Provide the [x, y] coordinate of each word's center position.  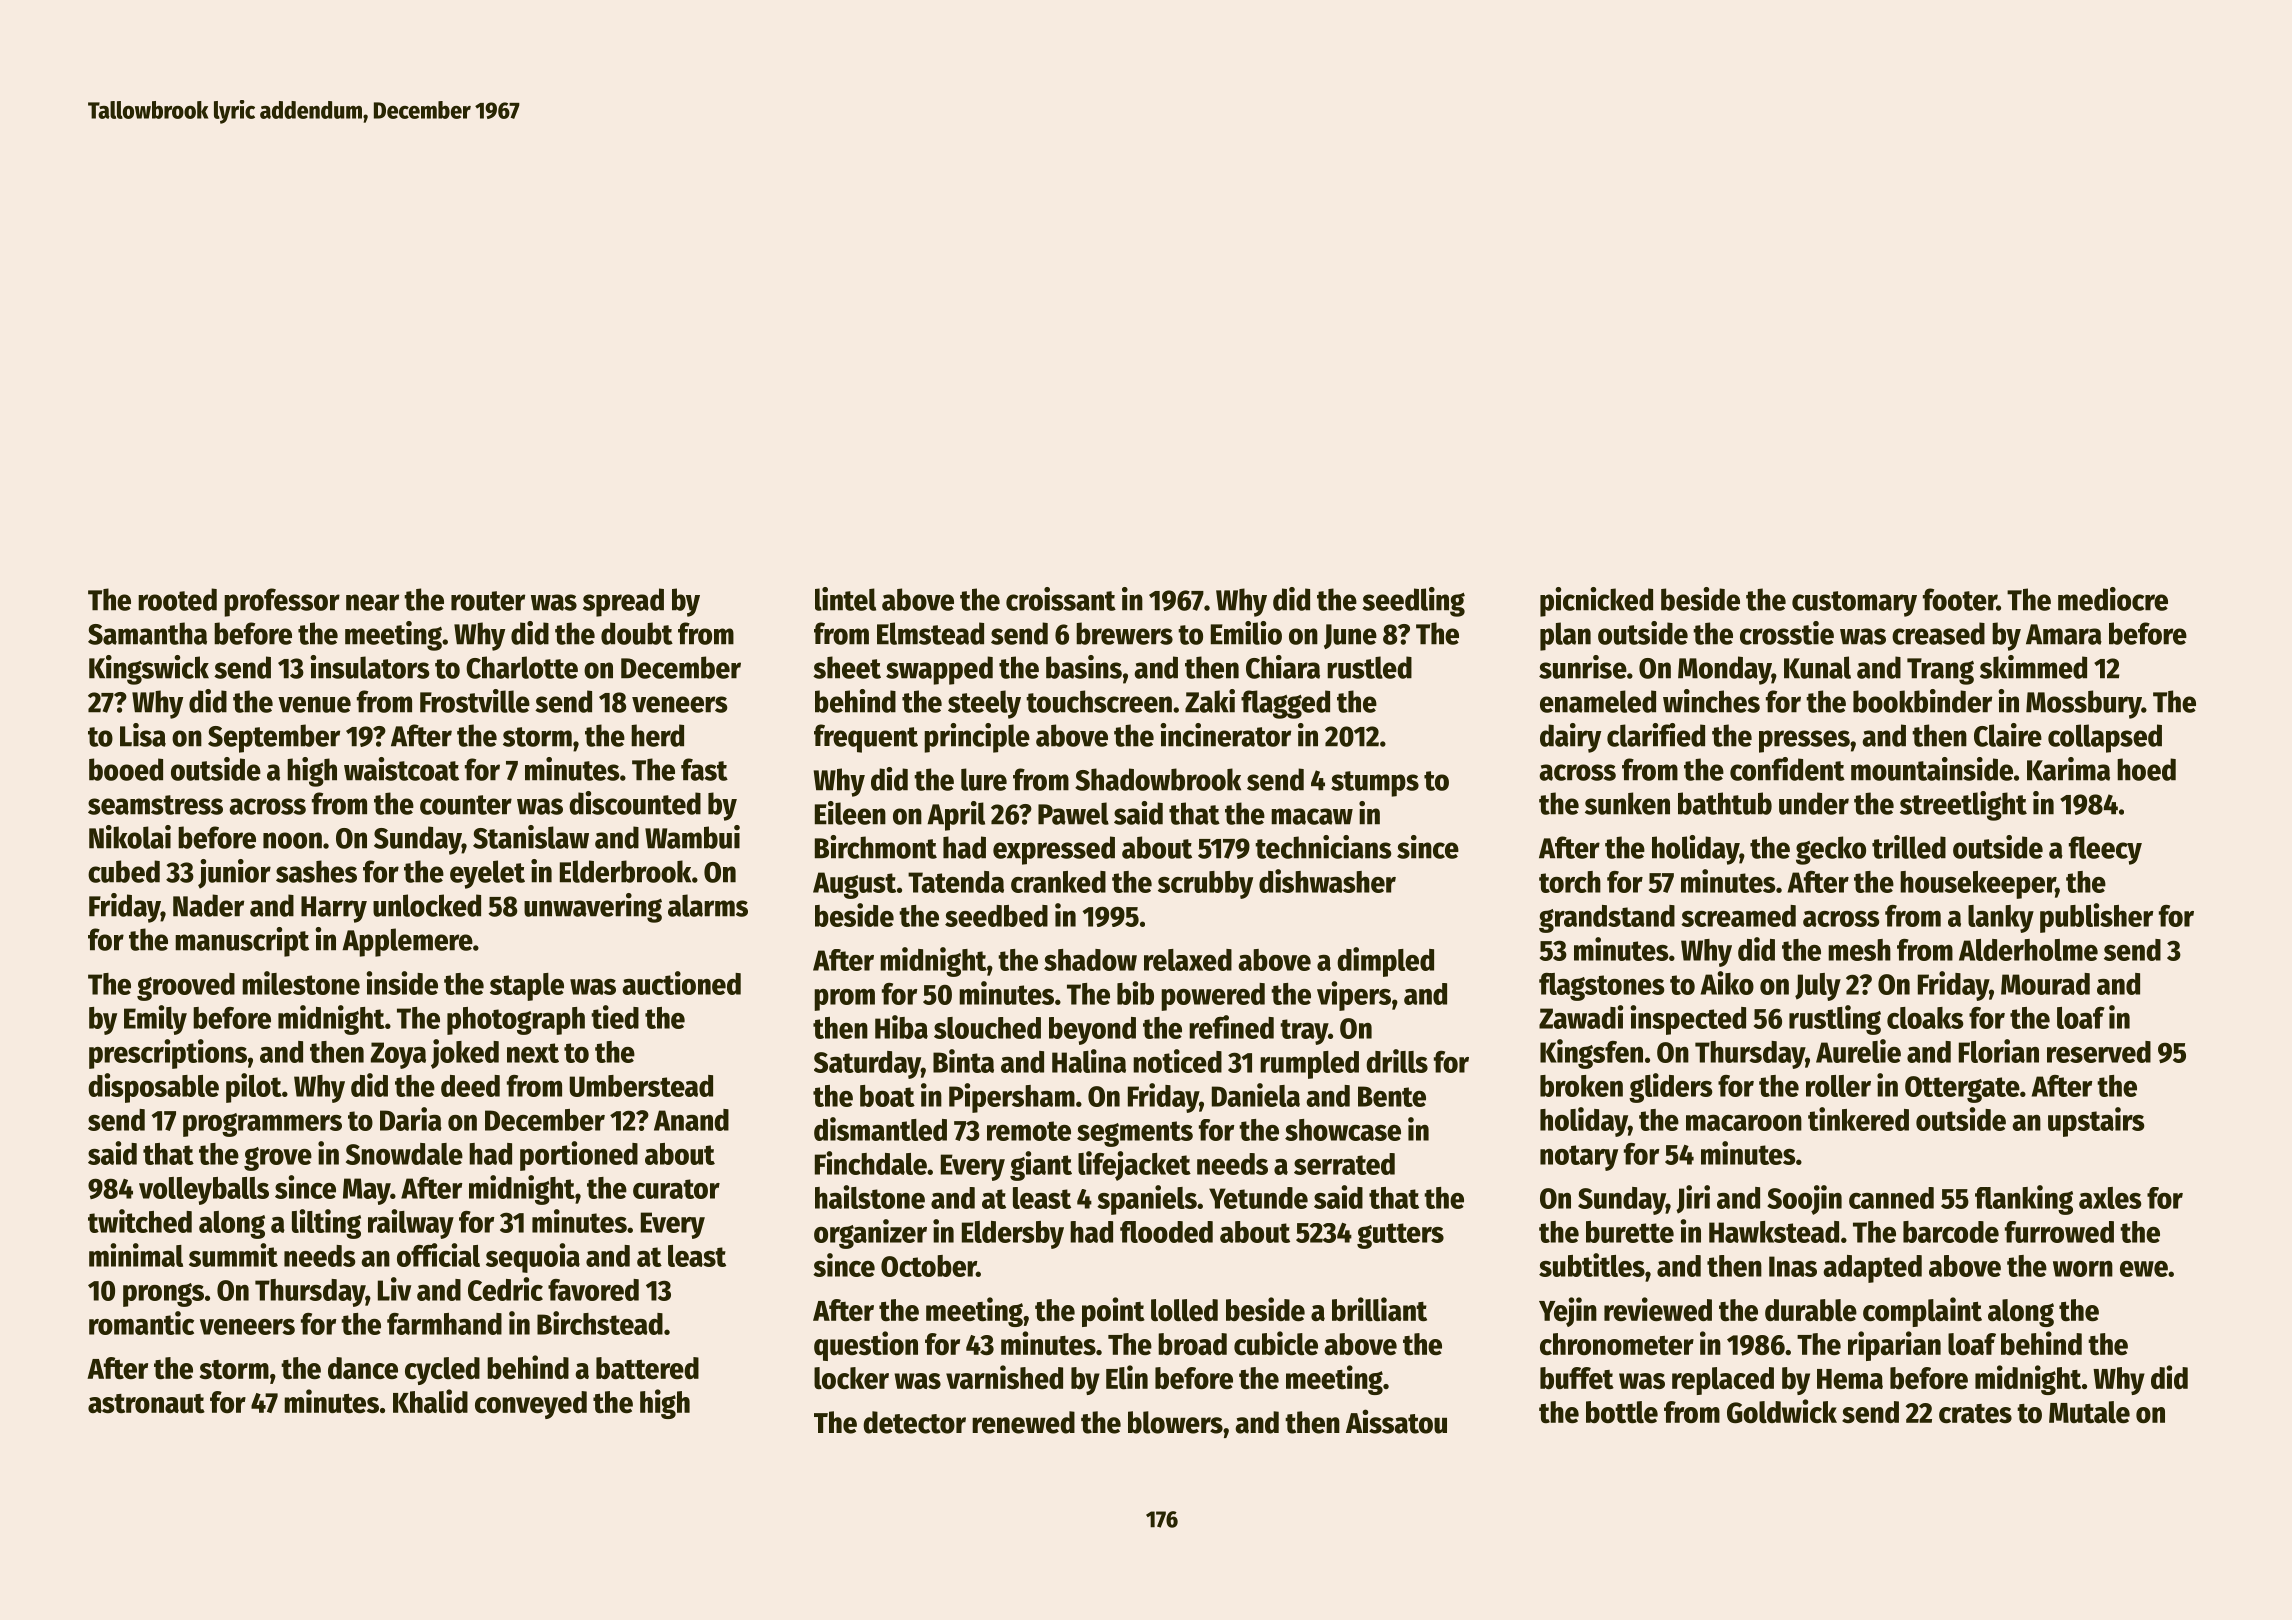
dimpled [1385, 962]
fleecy [2105, 850]
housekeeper [1978, 885]
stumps [1375, 784]
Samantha [147, 633]
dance [363, 1368]
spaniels [1147, 1200]
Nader [208, 905]
